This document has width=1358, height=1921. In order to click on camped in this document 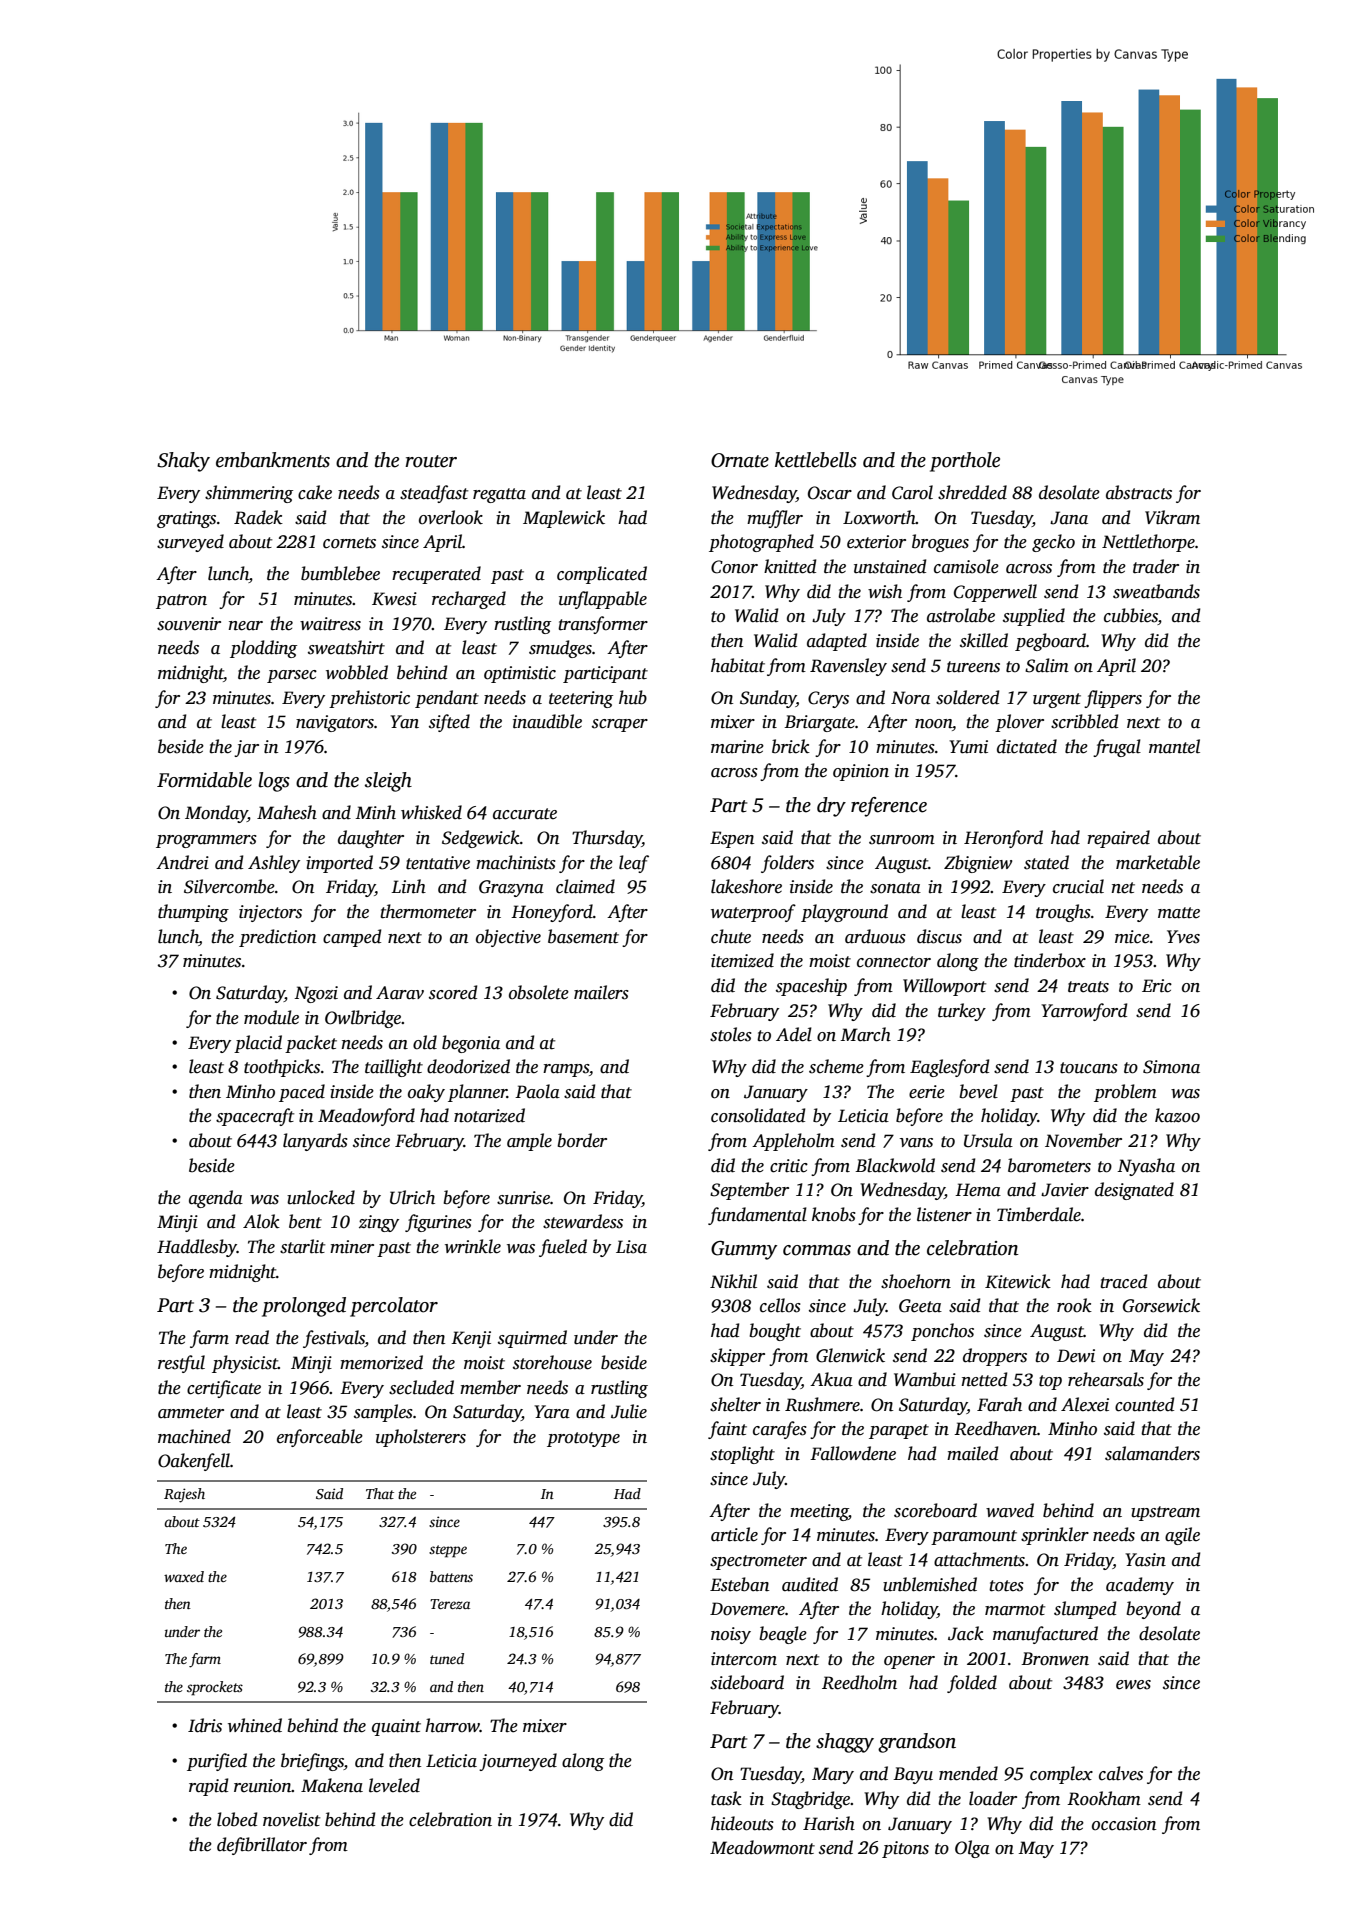, I will do `click(352, 938)`.
